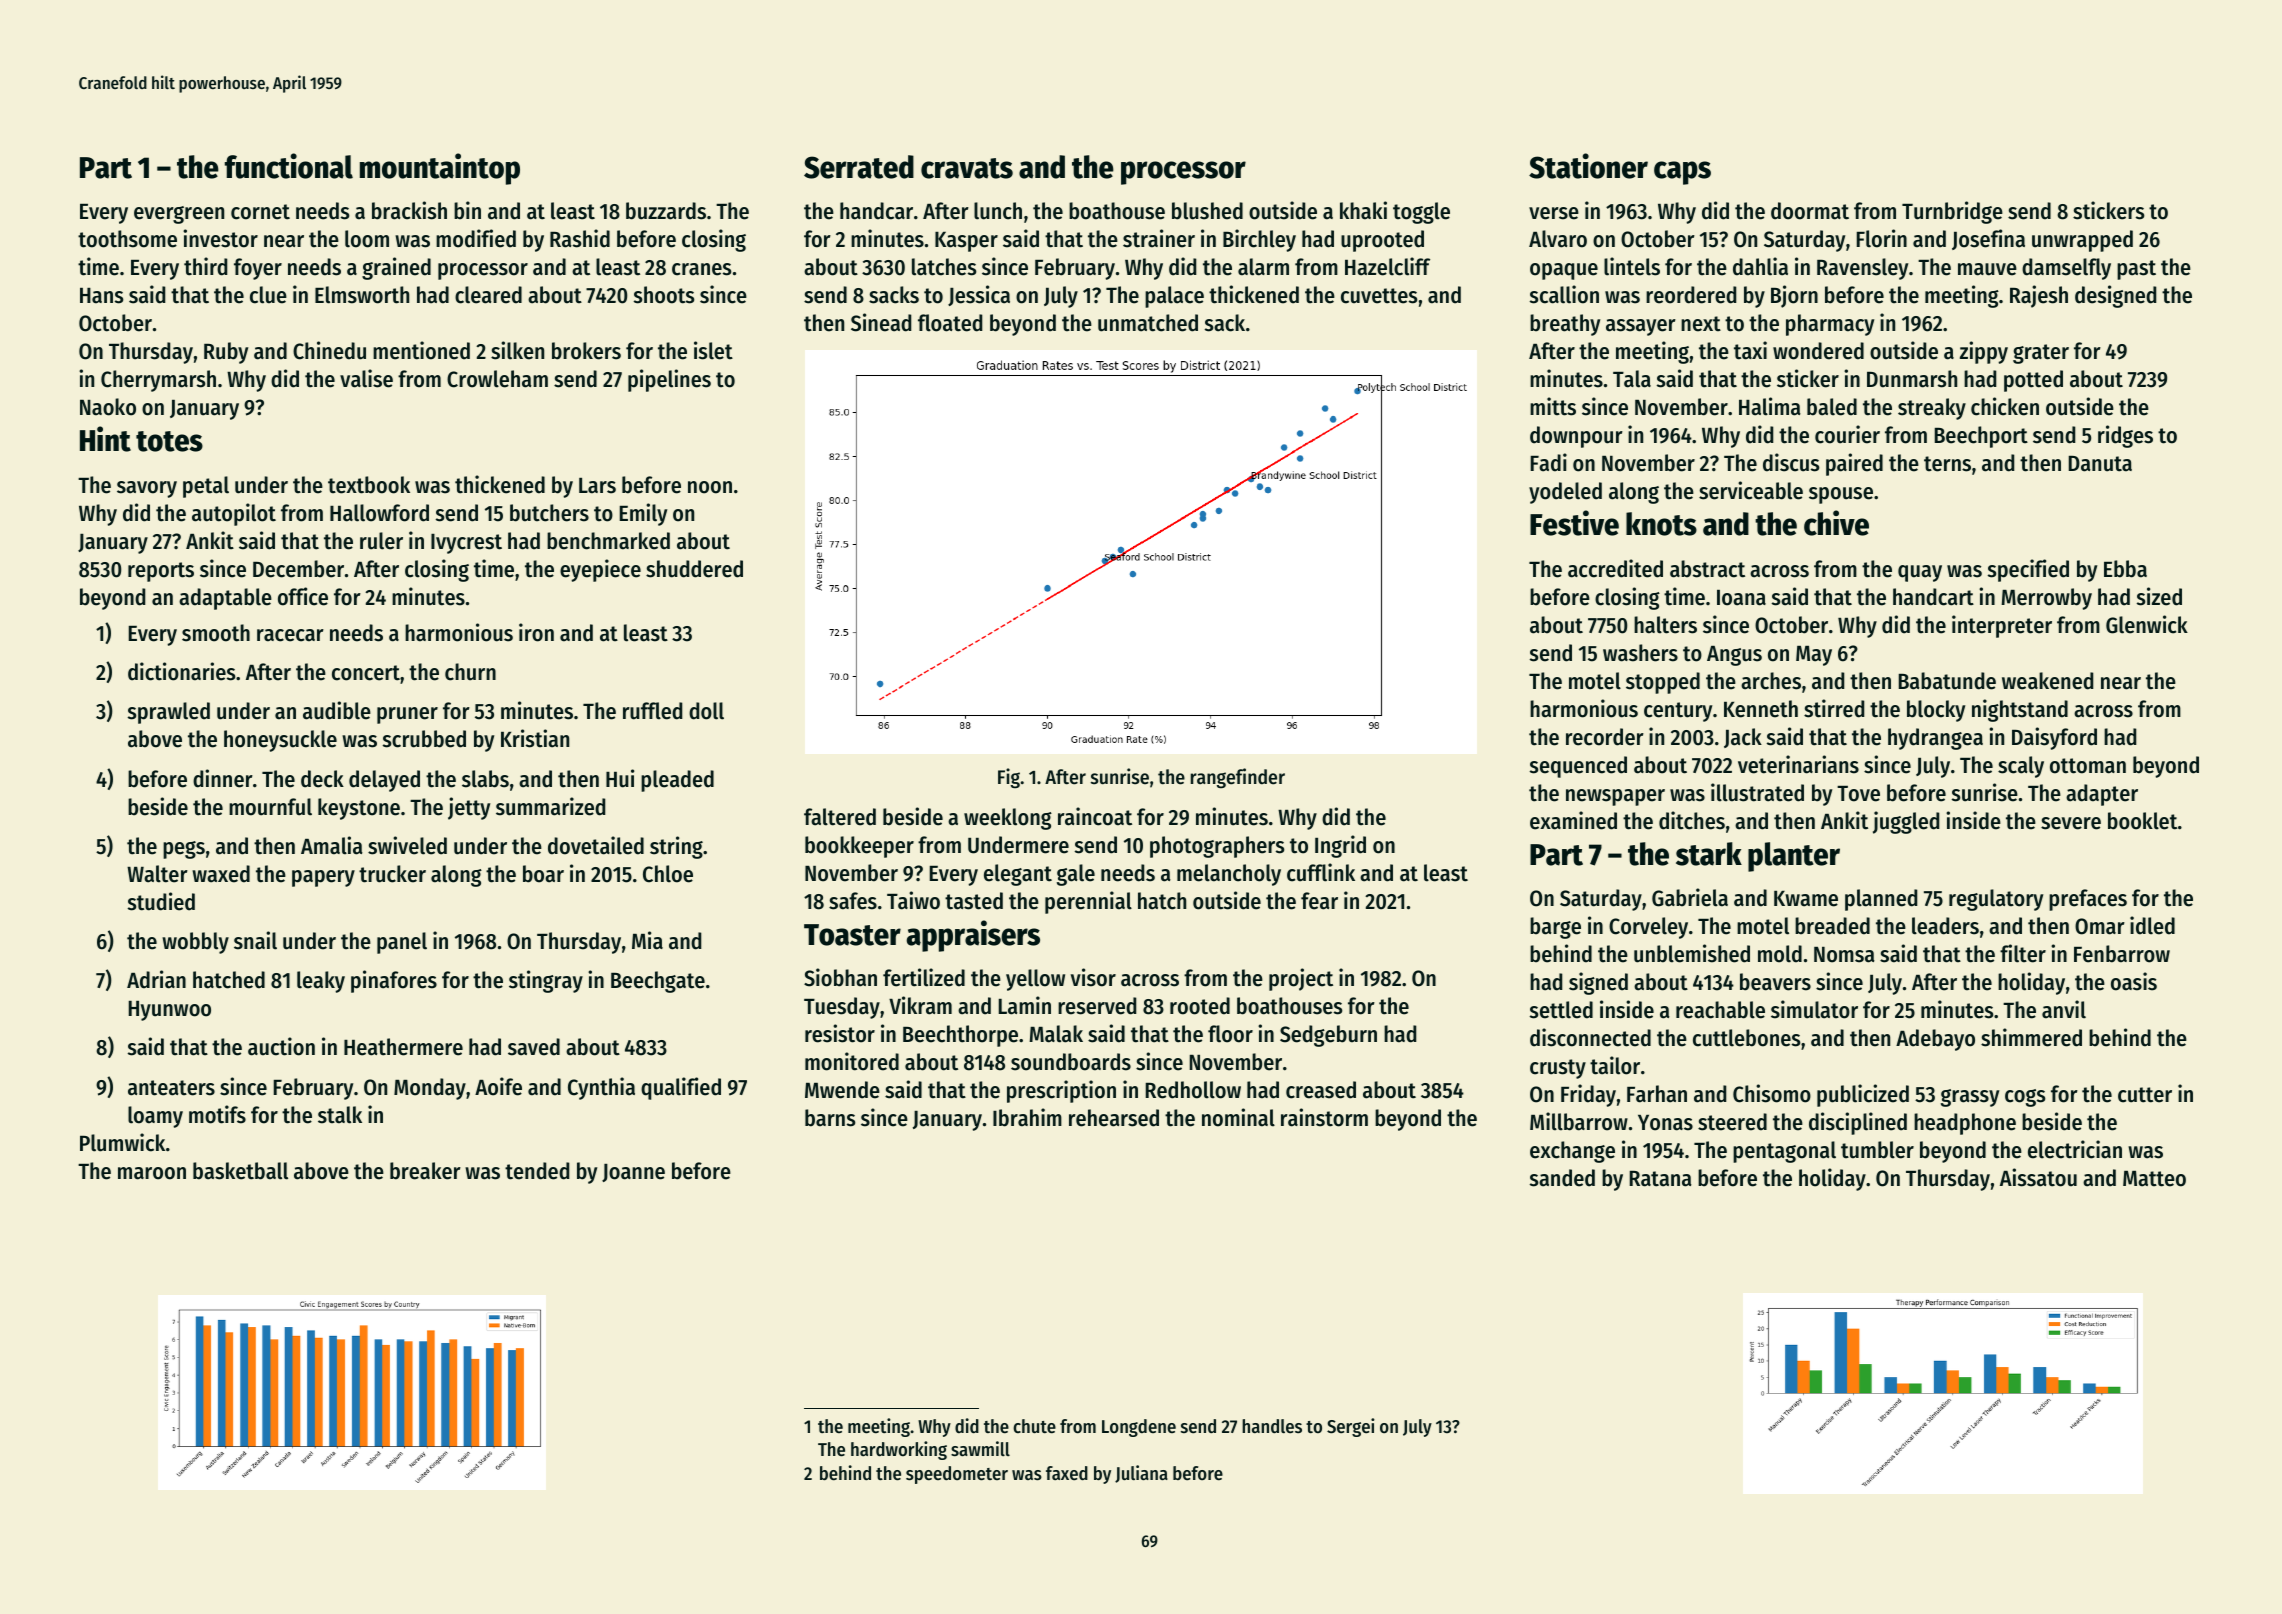  I want to click on Lars, so click(597, 486).
